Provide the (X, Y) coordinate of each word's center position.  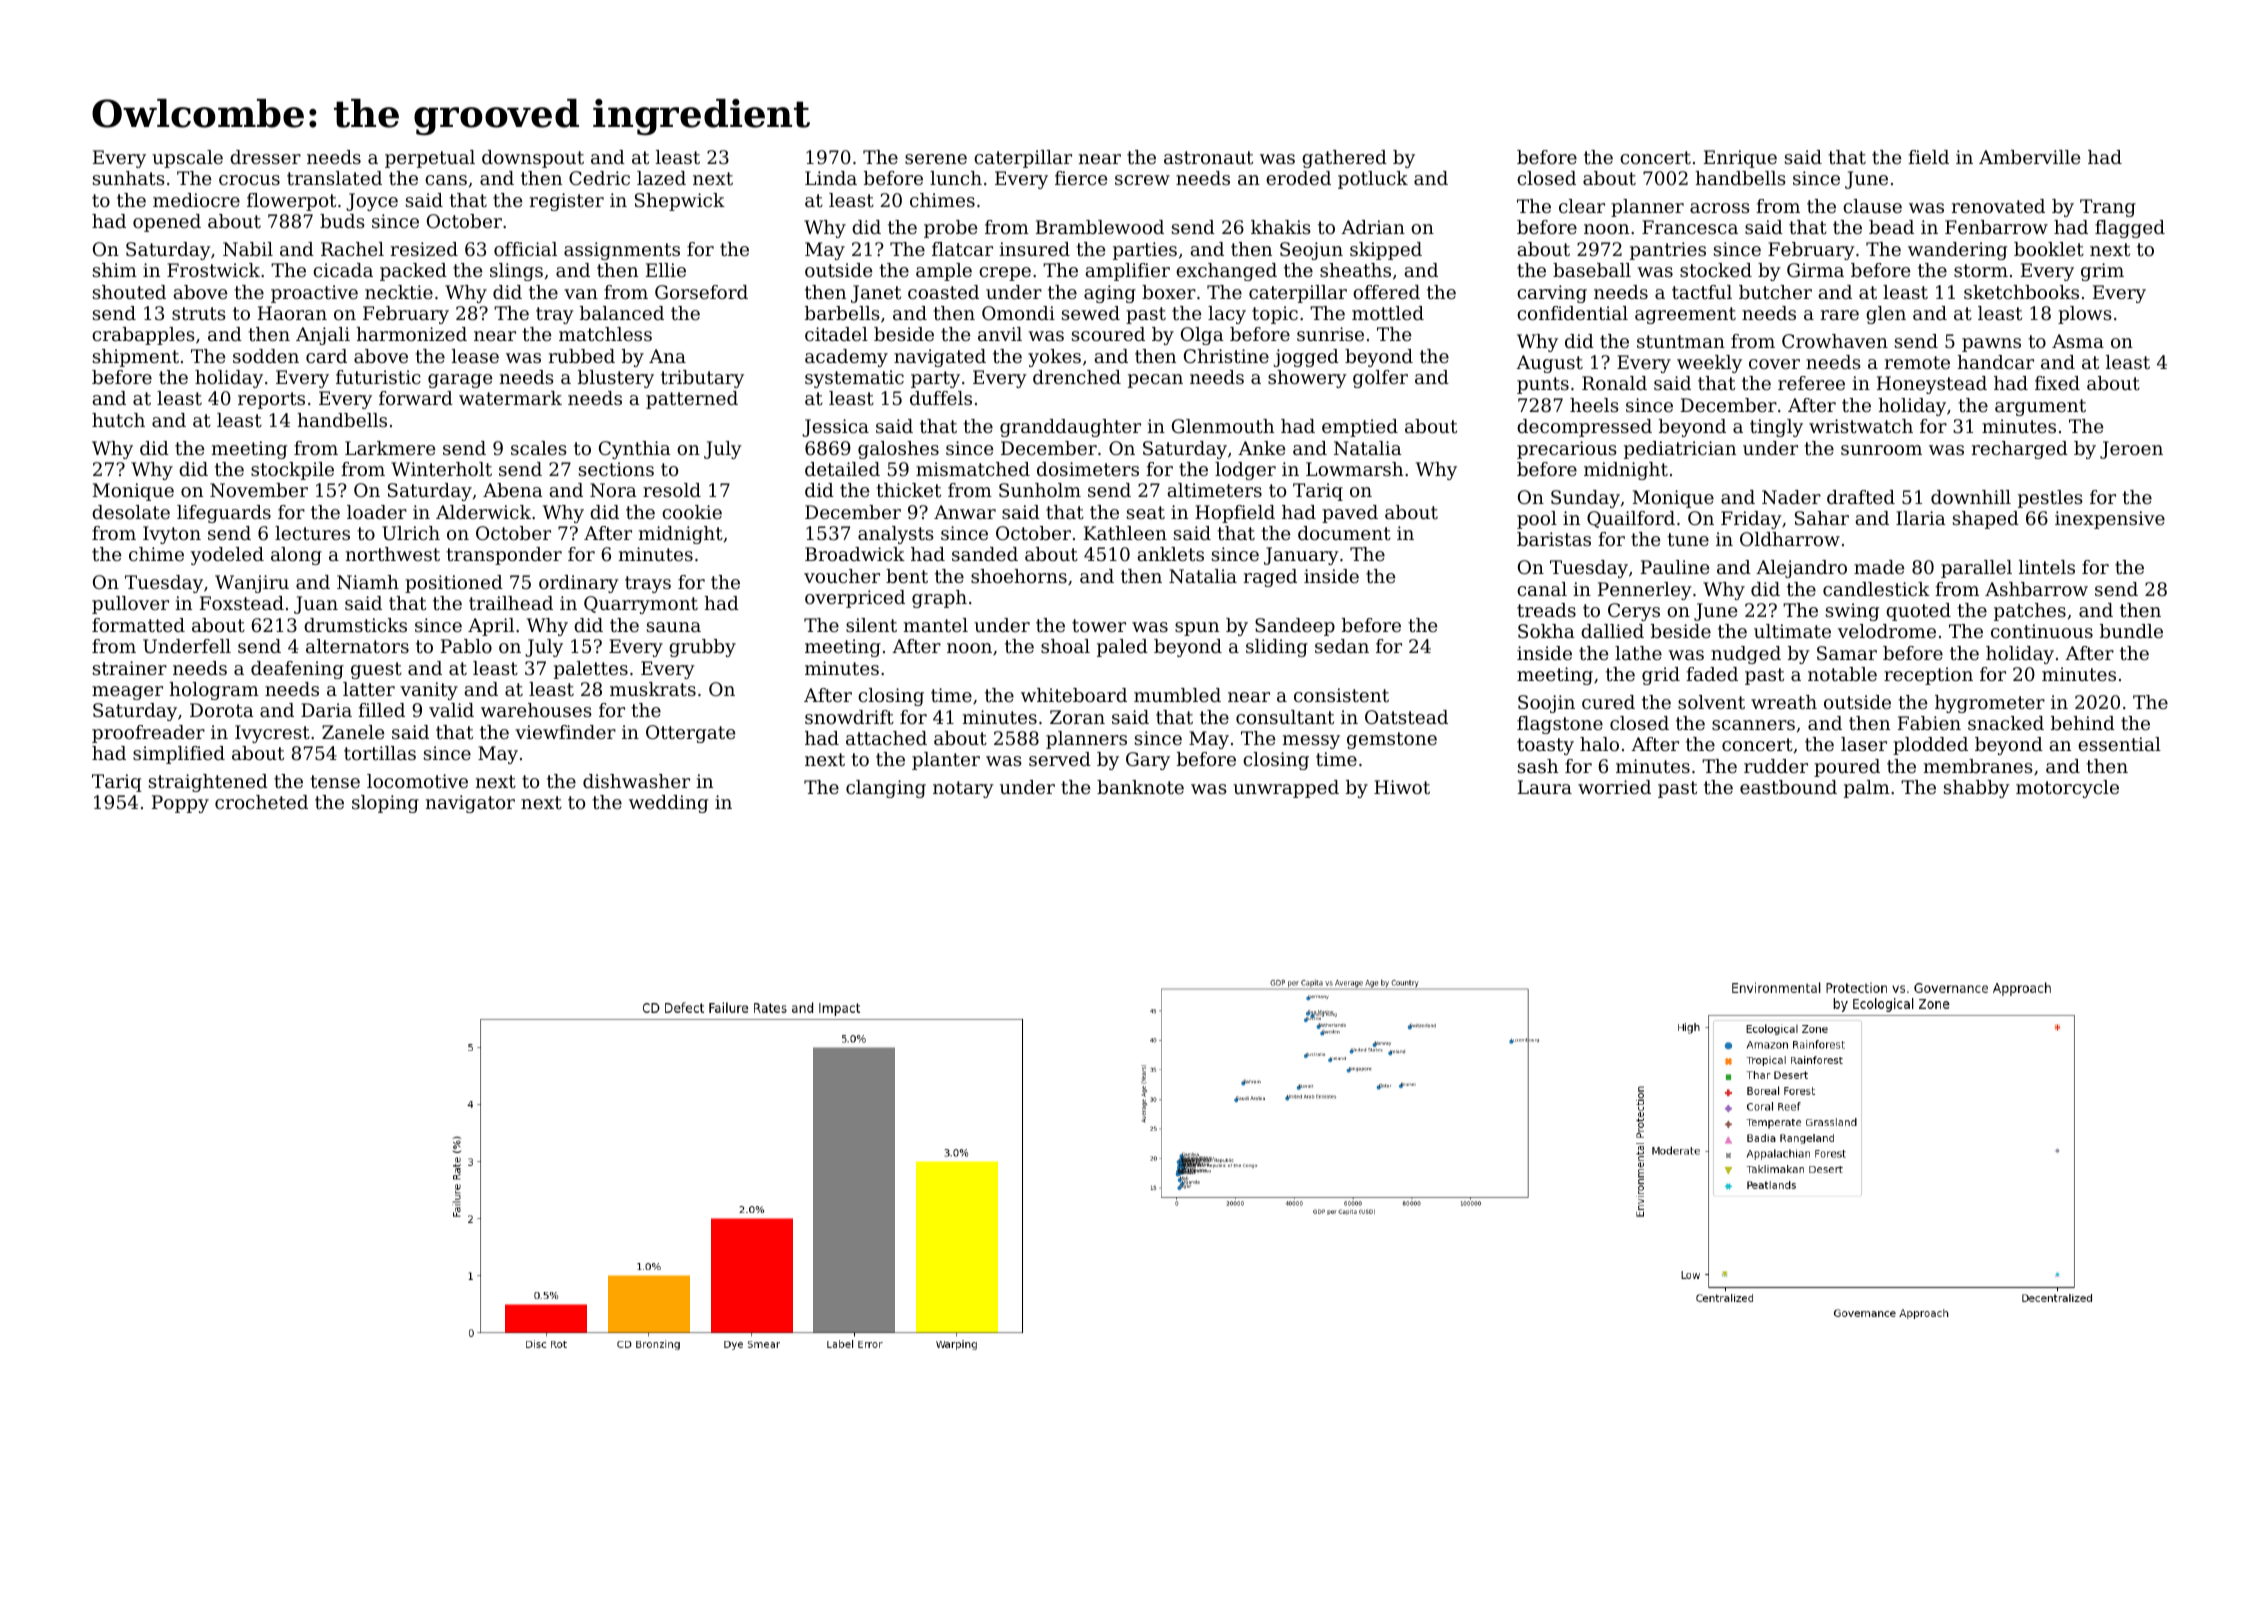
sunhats (129, 178)
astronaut (1208, 157)
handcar (1995, 362)
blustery (616, 379)
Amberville (2029, 157)
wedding (668, 804)
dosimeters (1088, 469)
